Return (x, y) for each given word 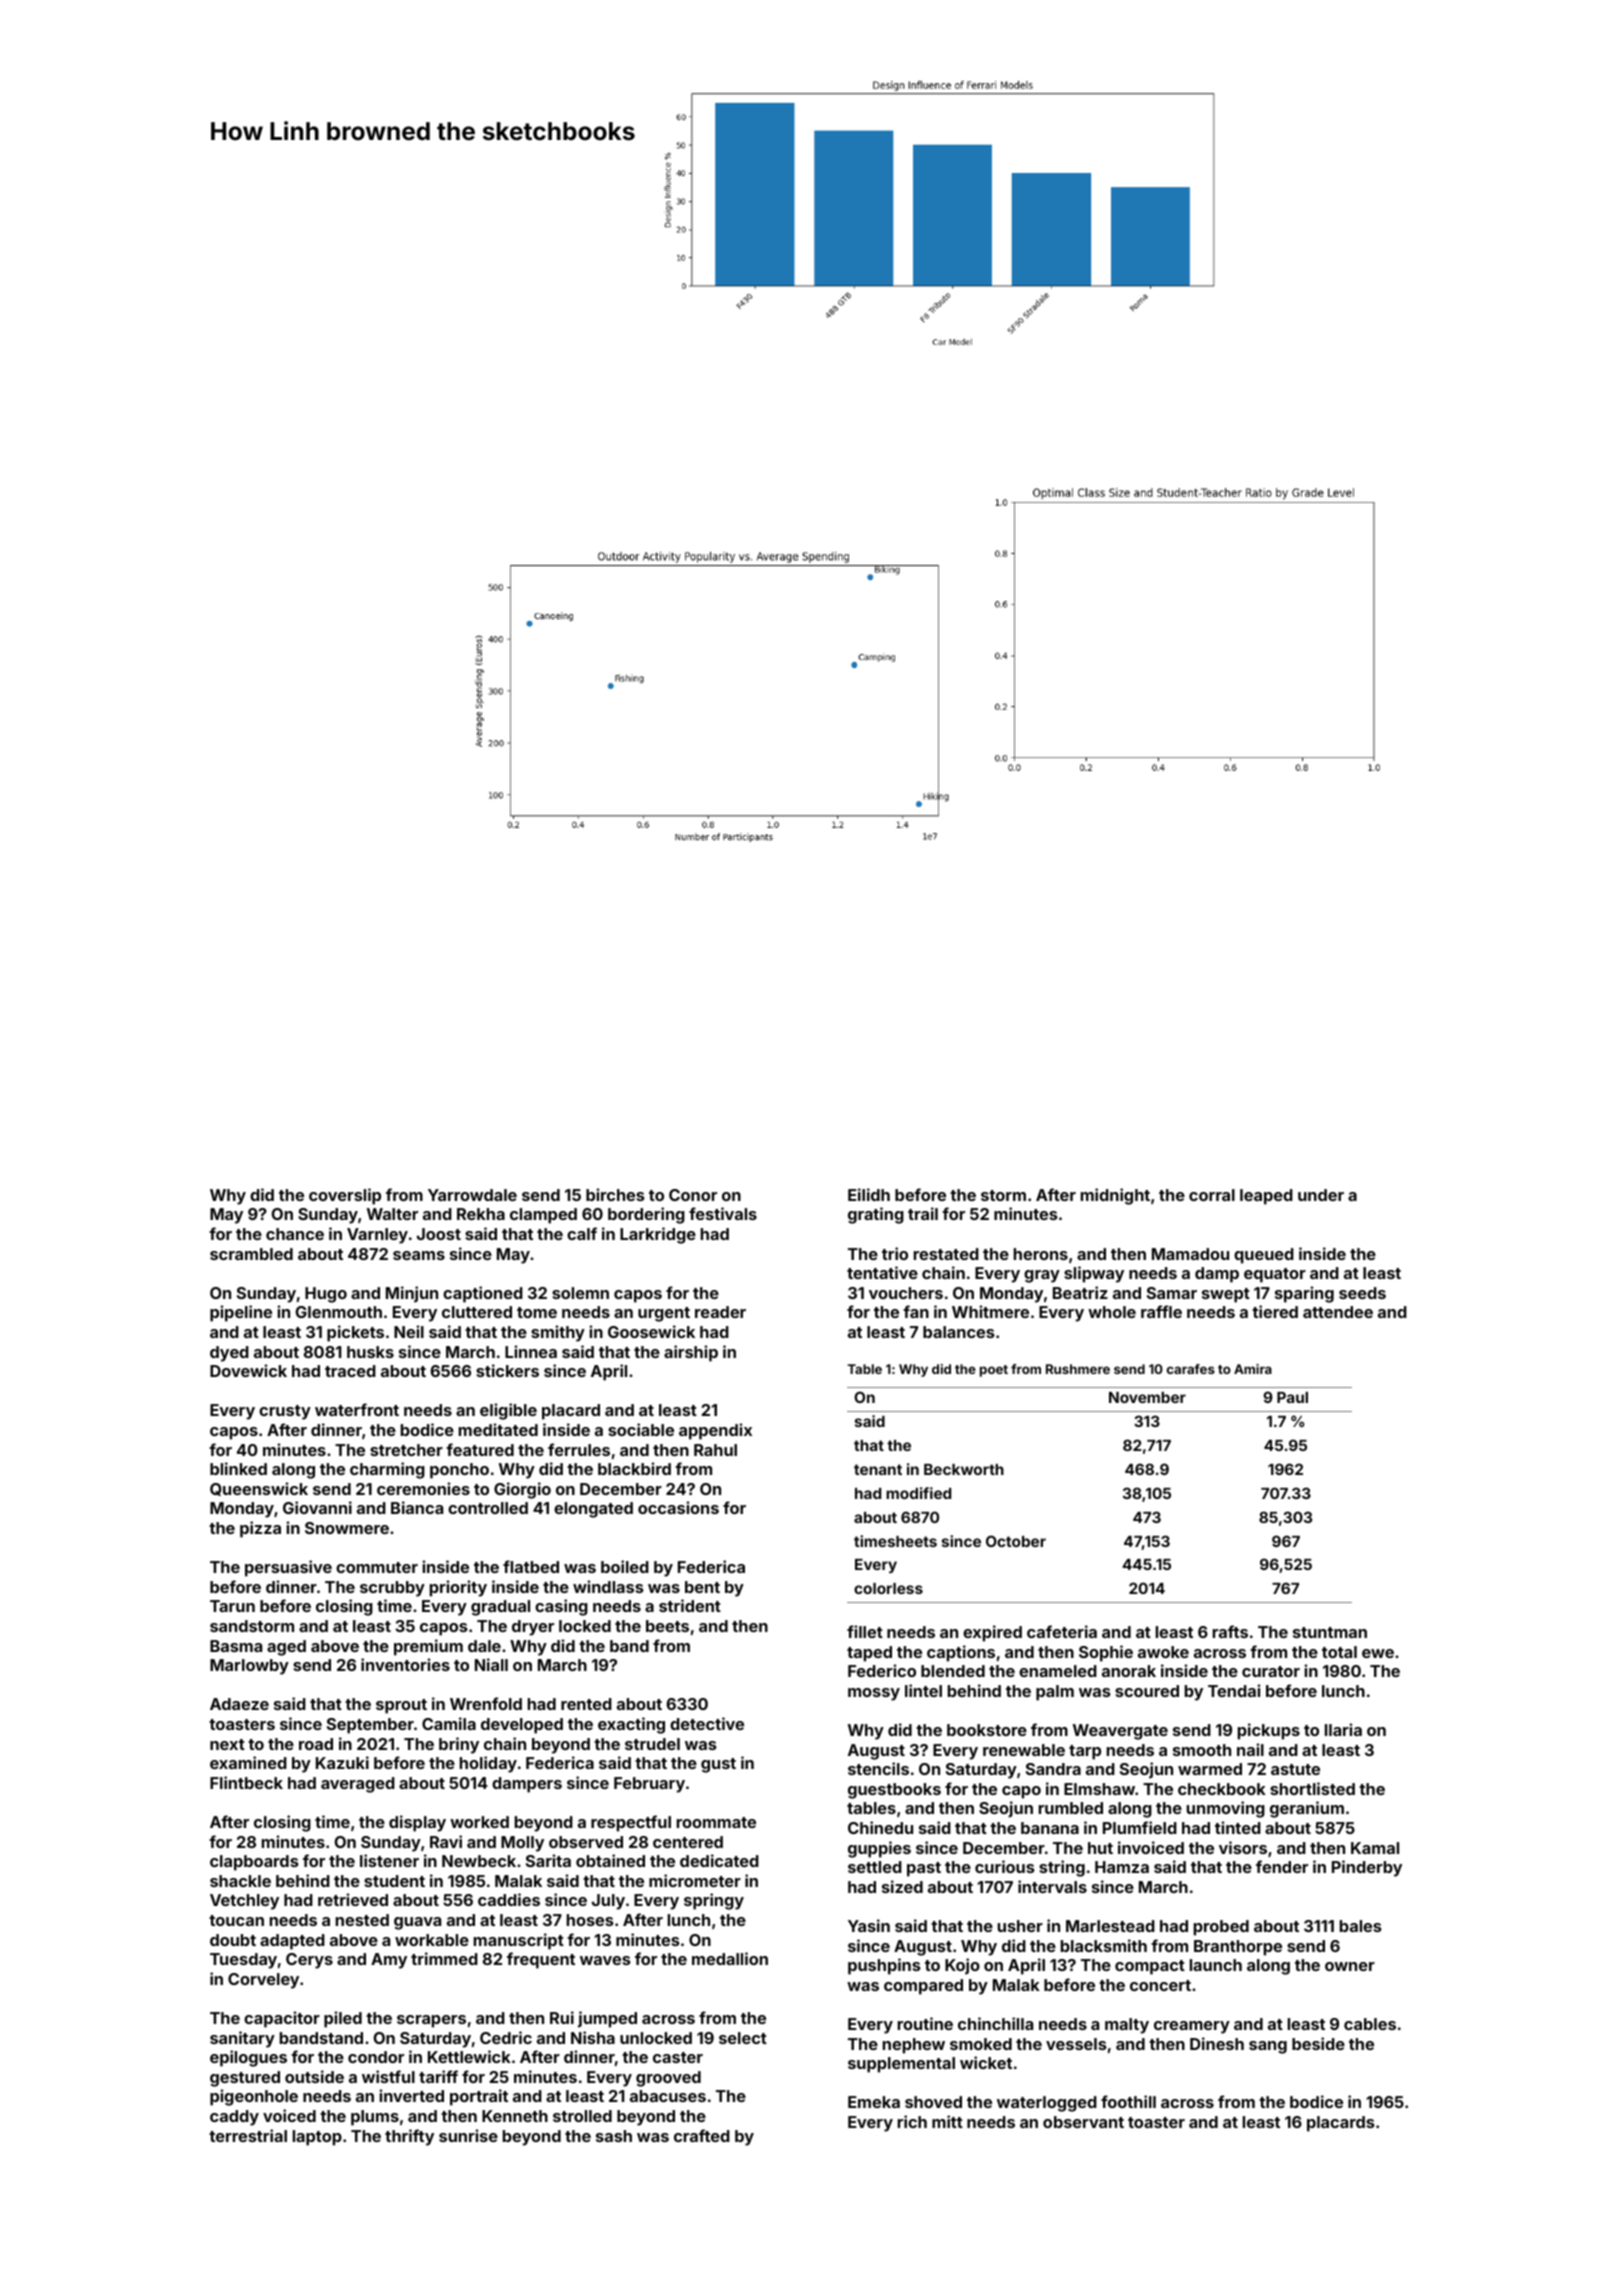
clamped (543, 1216)
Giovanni (317, 1507)
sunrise (468, 2135)
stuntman (1330, 1632)
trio (895, 1253)
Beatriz (1080, 1292)
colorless (888, 1588)
